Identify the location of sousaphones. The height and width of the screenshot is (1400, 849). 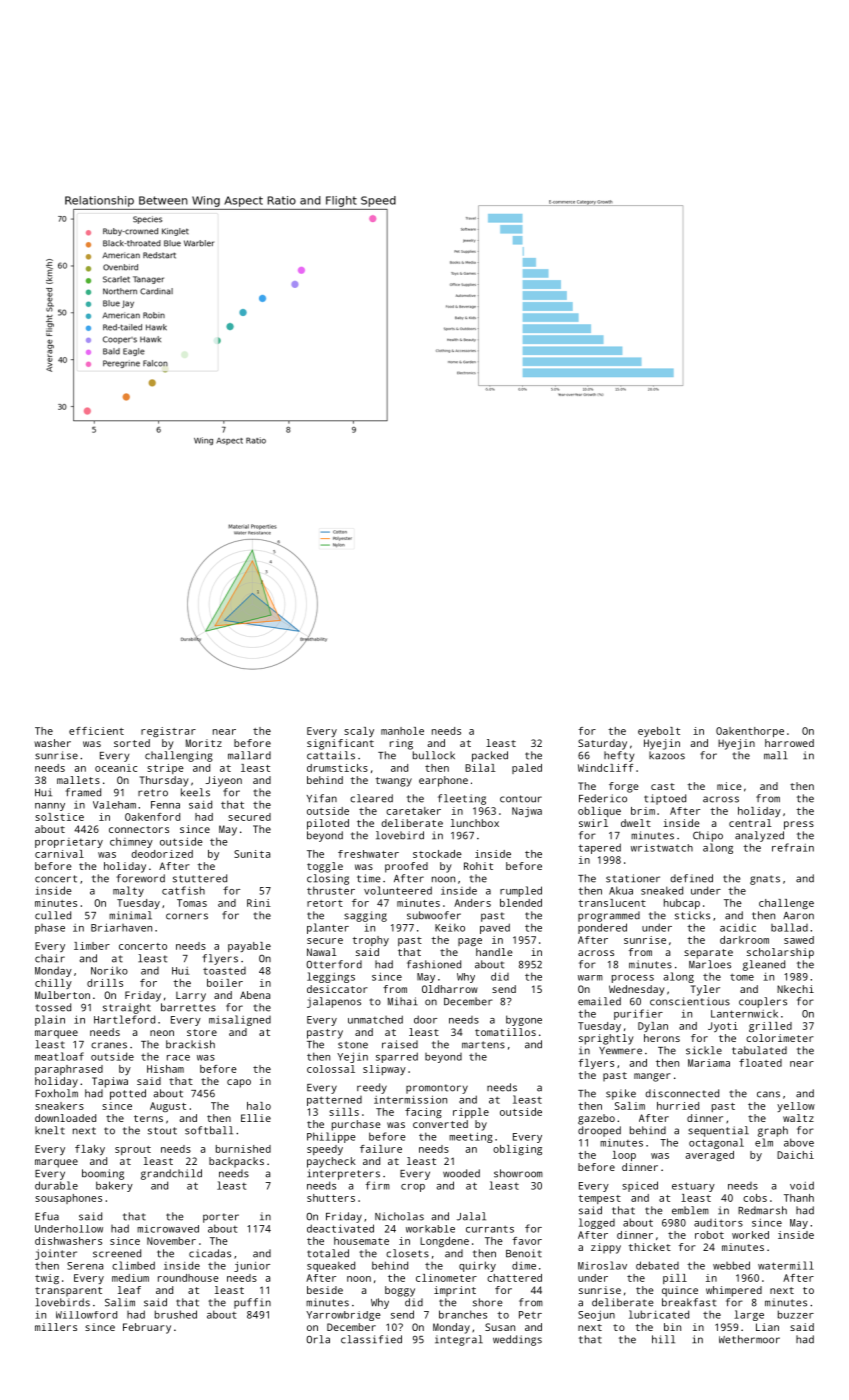
(68, 1199).
